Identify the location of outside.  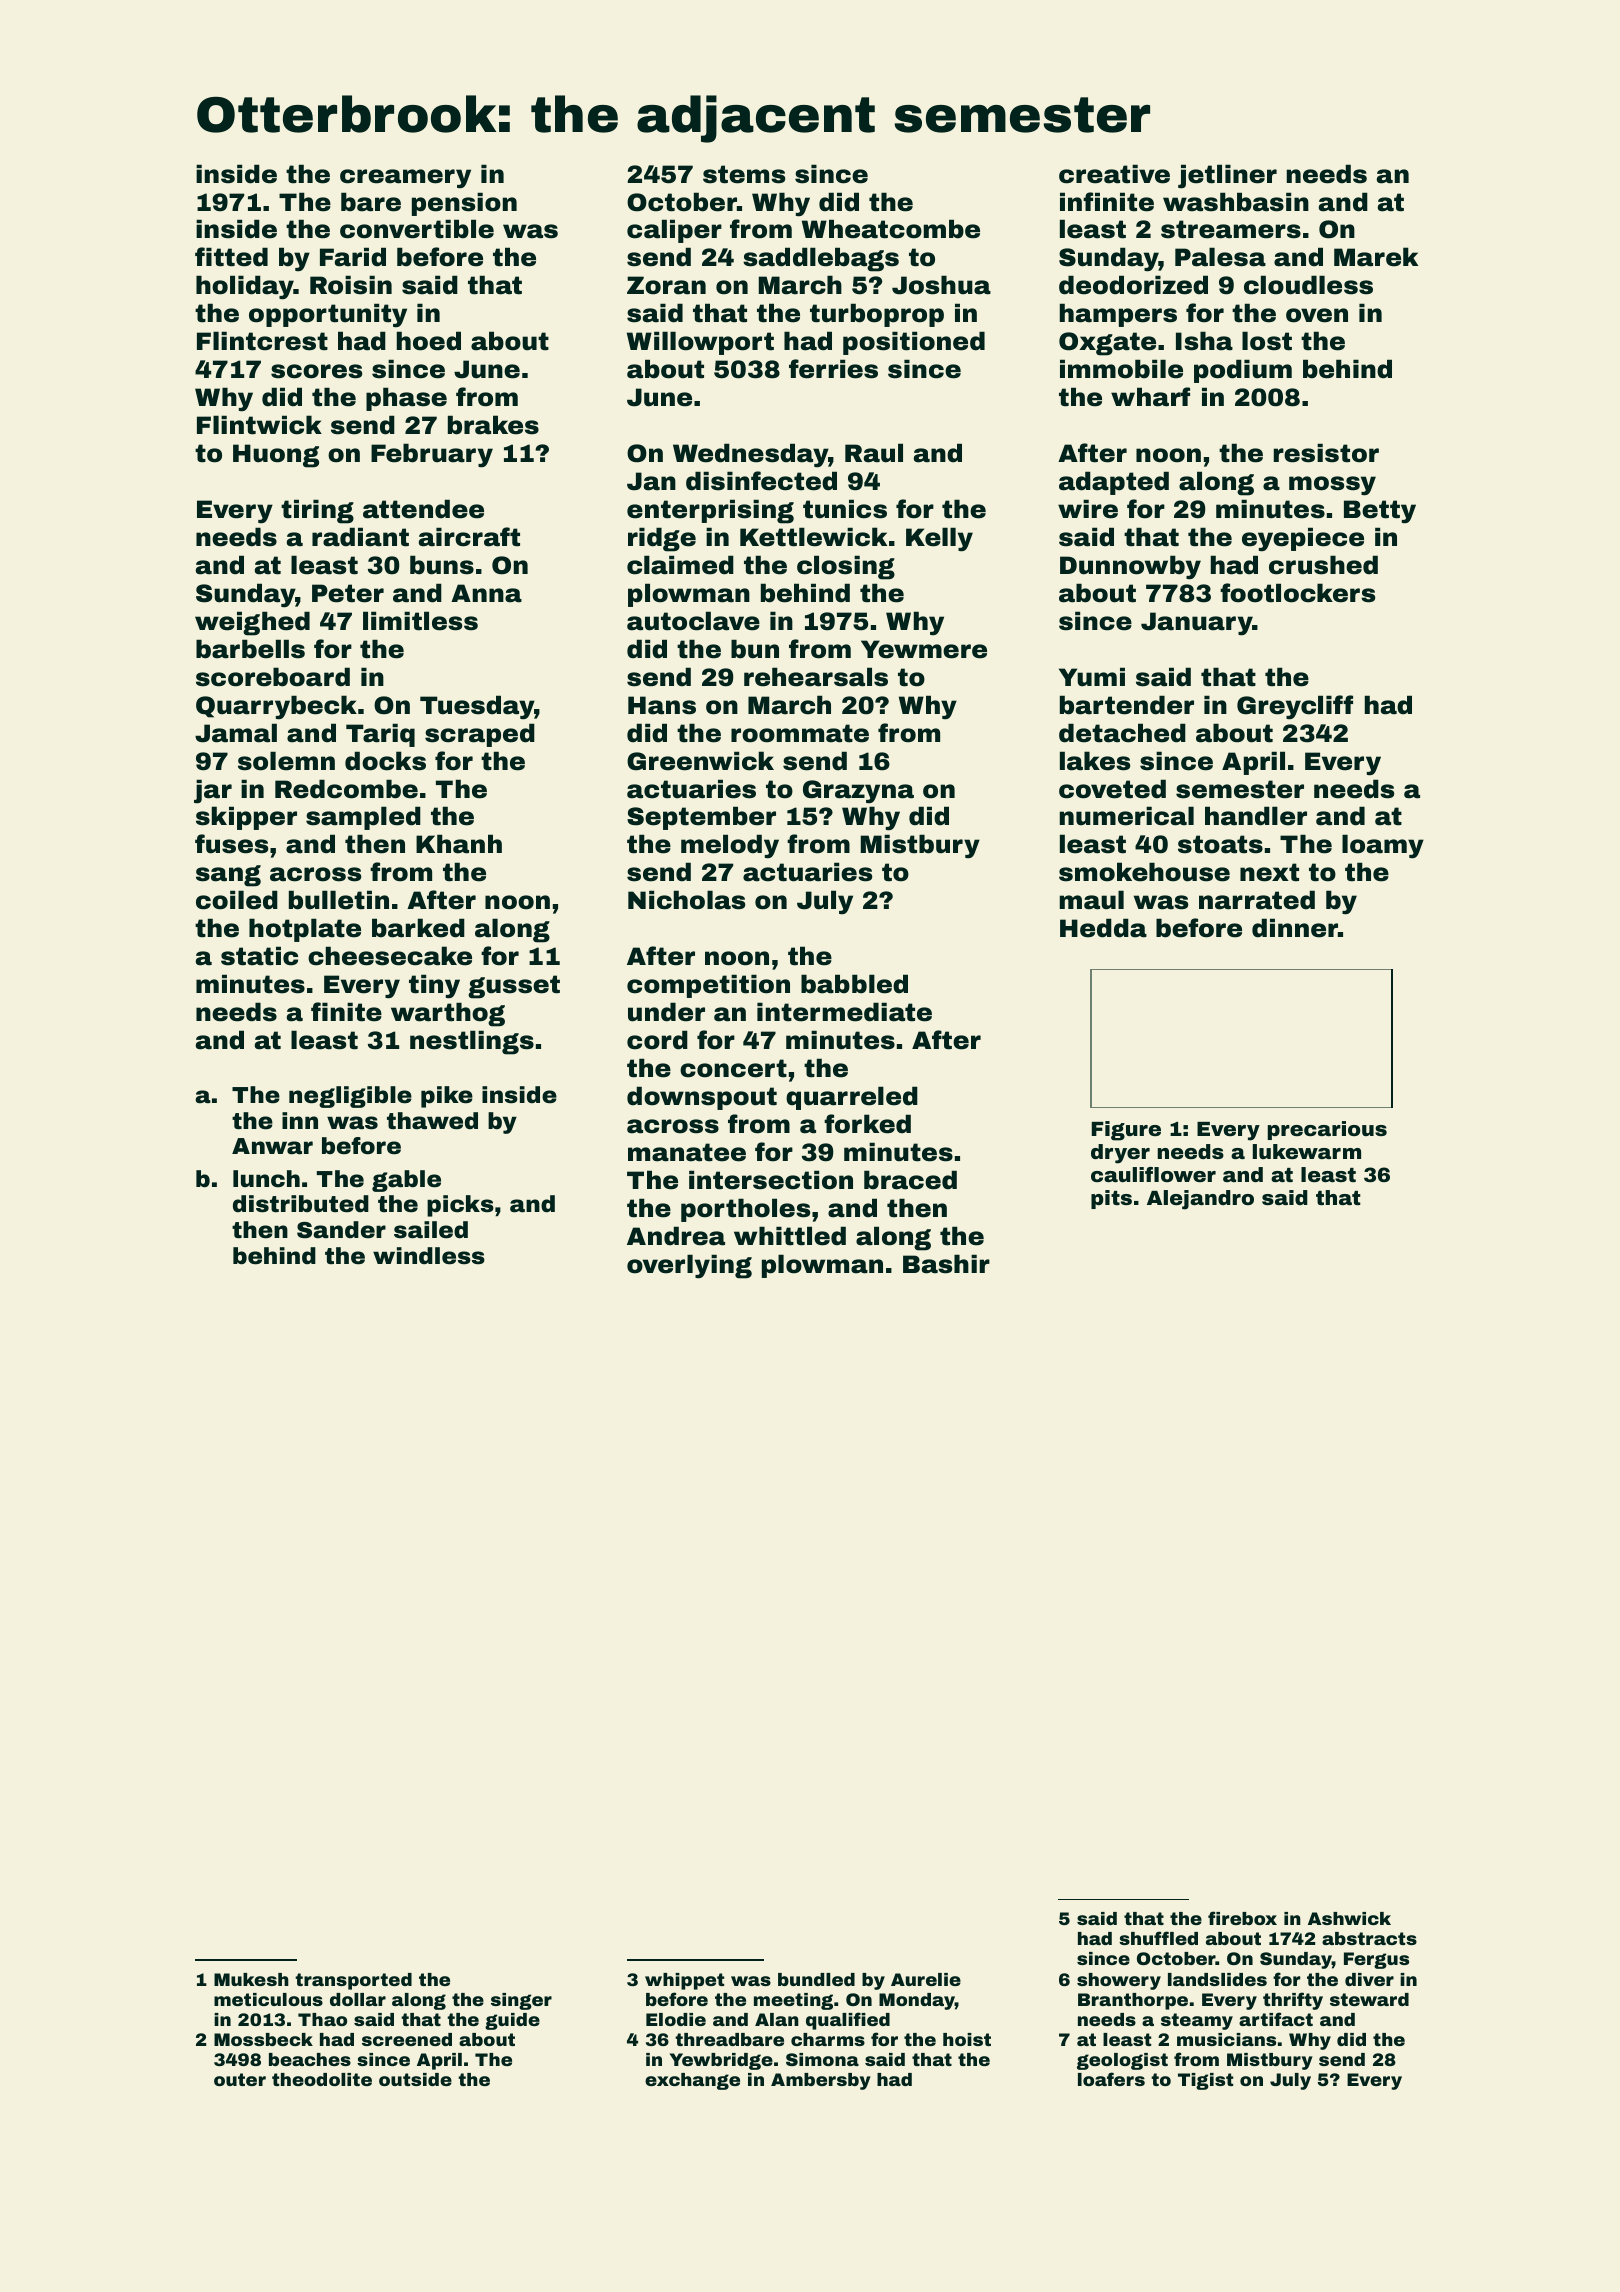
(415, 2079).
